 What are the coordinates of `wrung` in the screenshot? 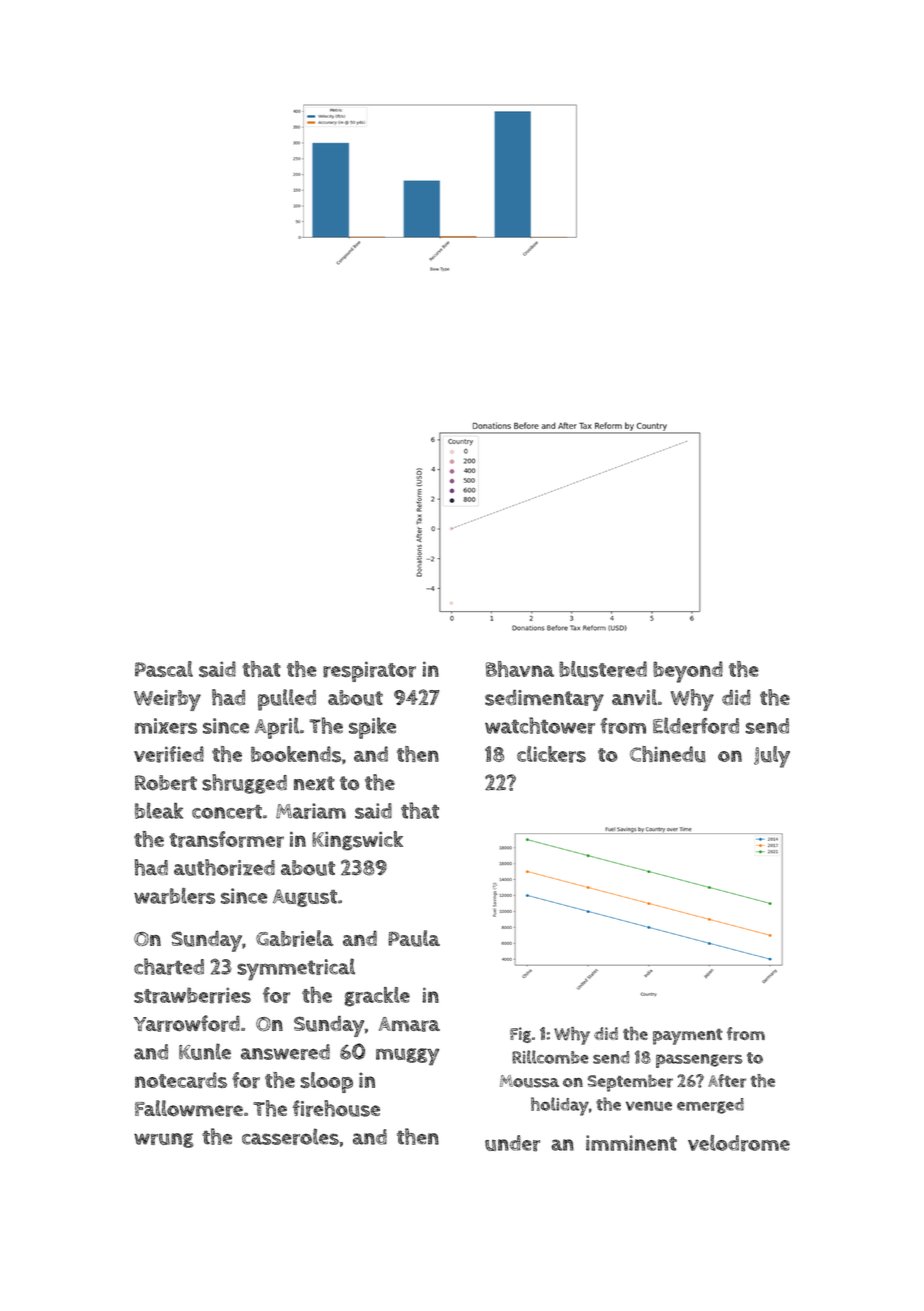 It's located at (163, 1140).
